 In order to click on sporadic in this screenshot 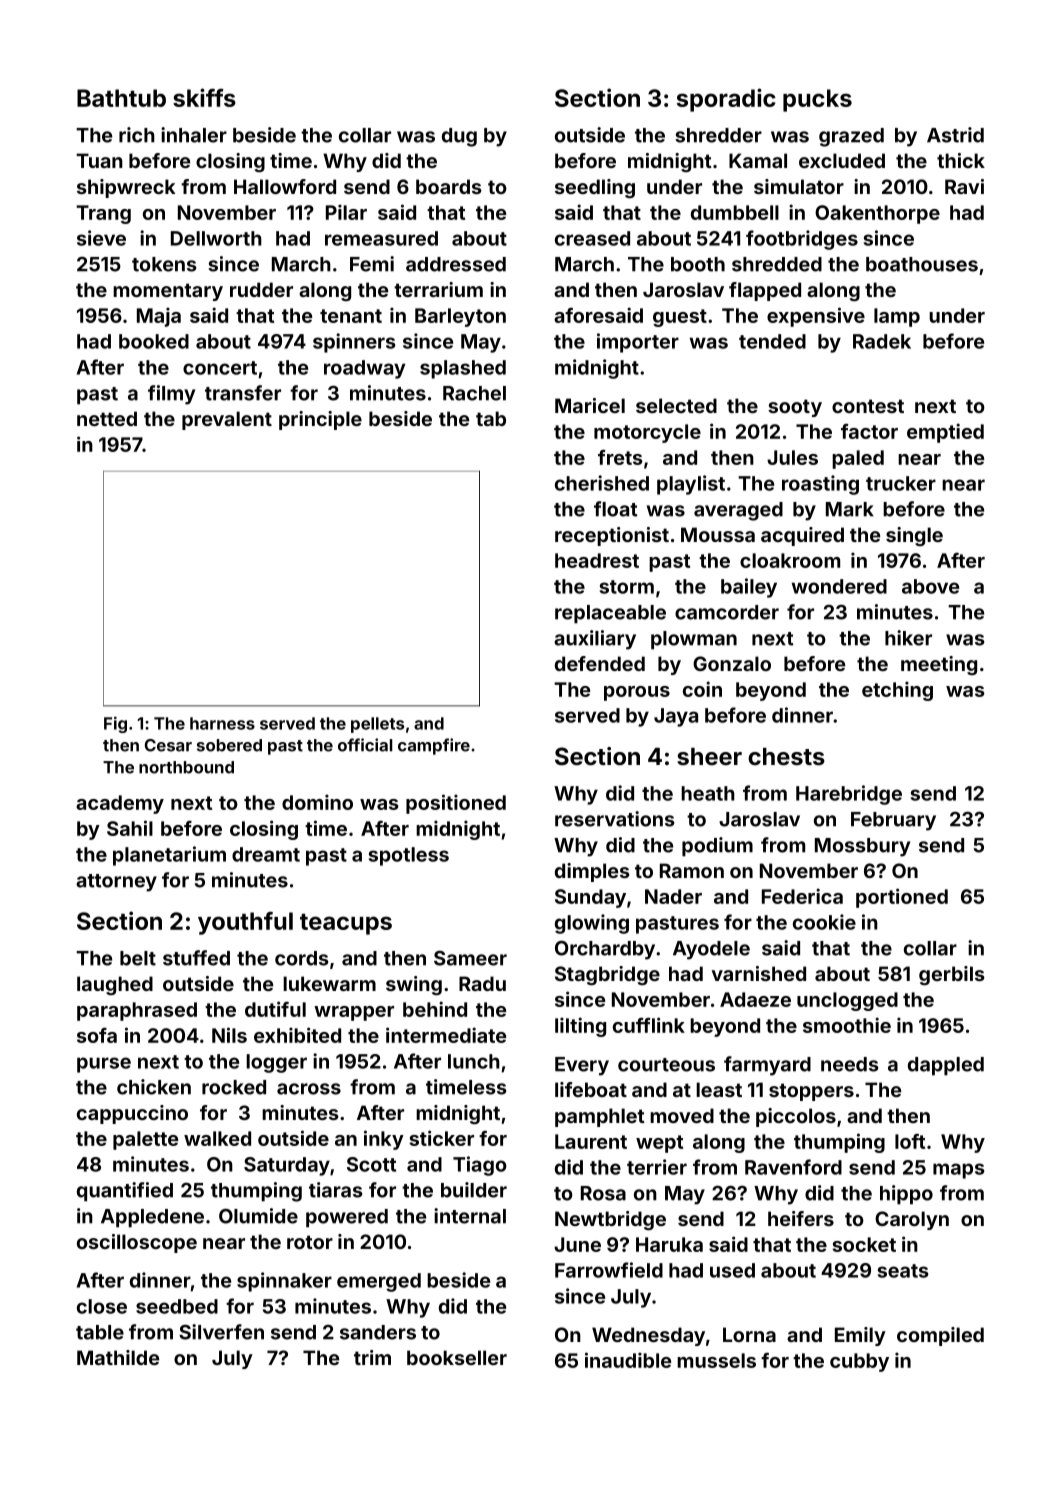, I will do `click(726, 100)`.
